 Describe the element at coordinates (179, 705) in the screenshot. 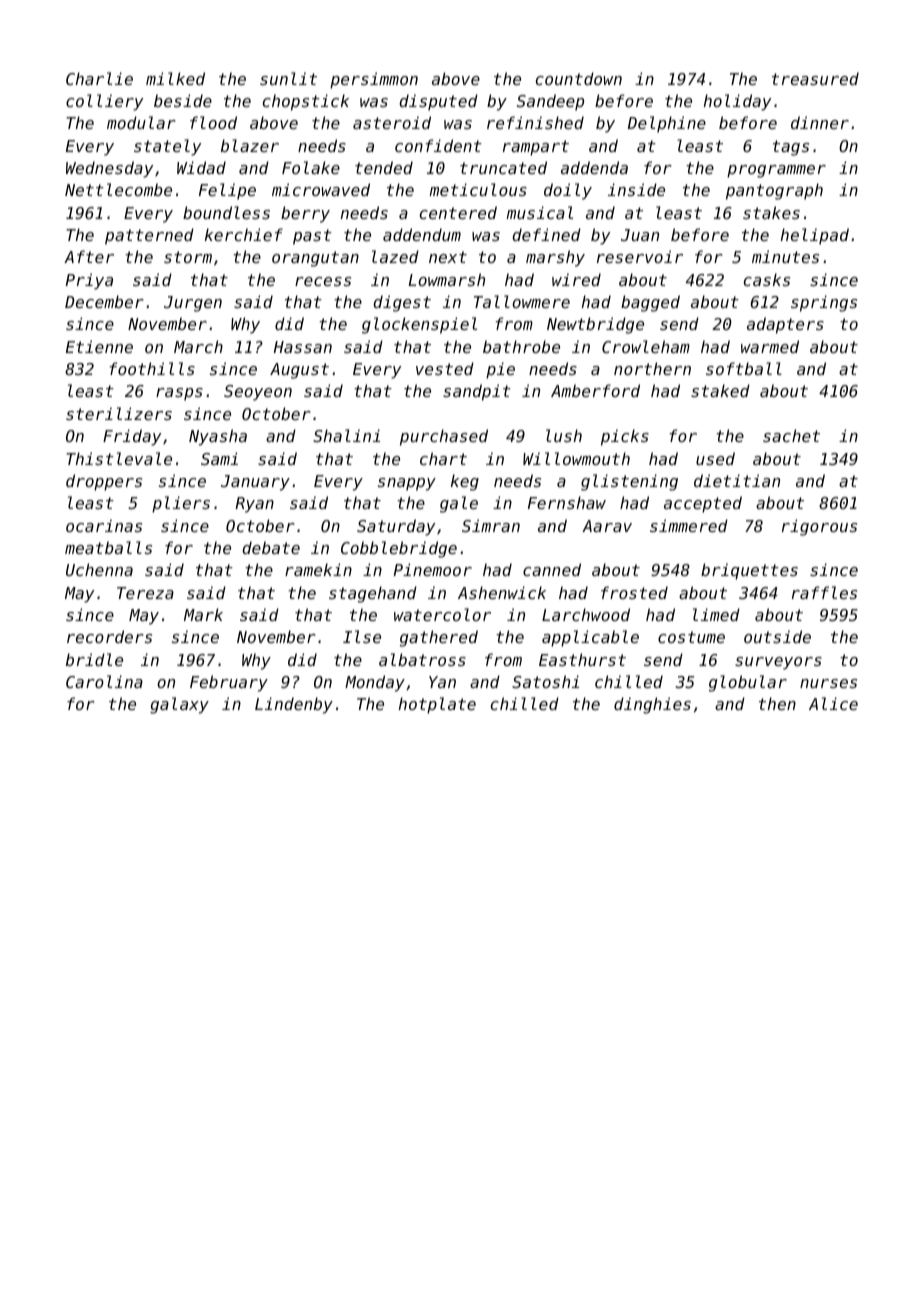

I see `galaxy` at that location.
